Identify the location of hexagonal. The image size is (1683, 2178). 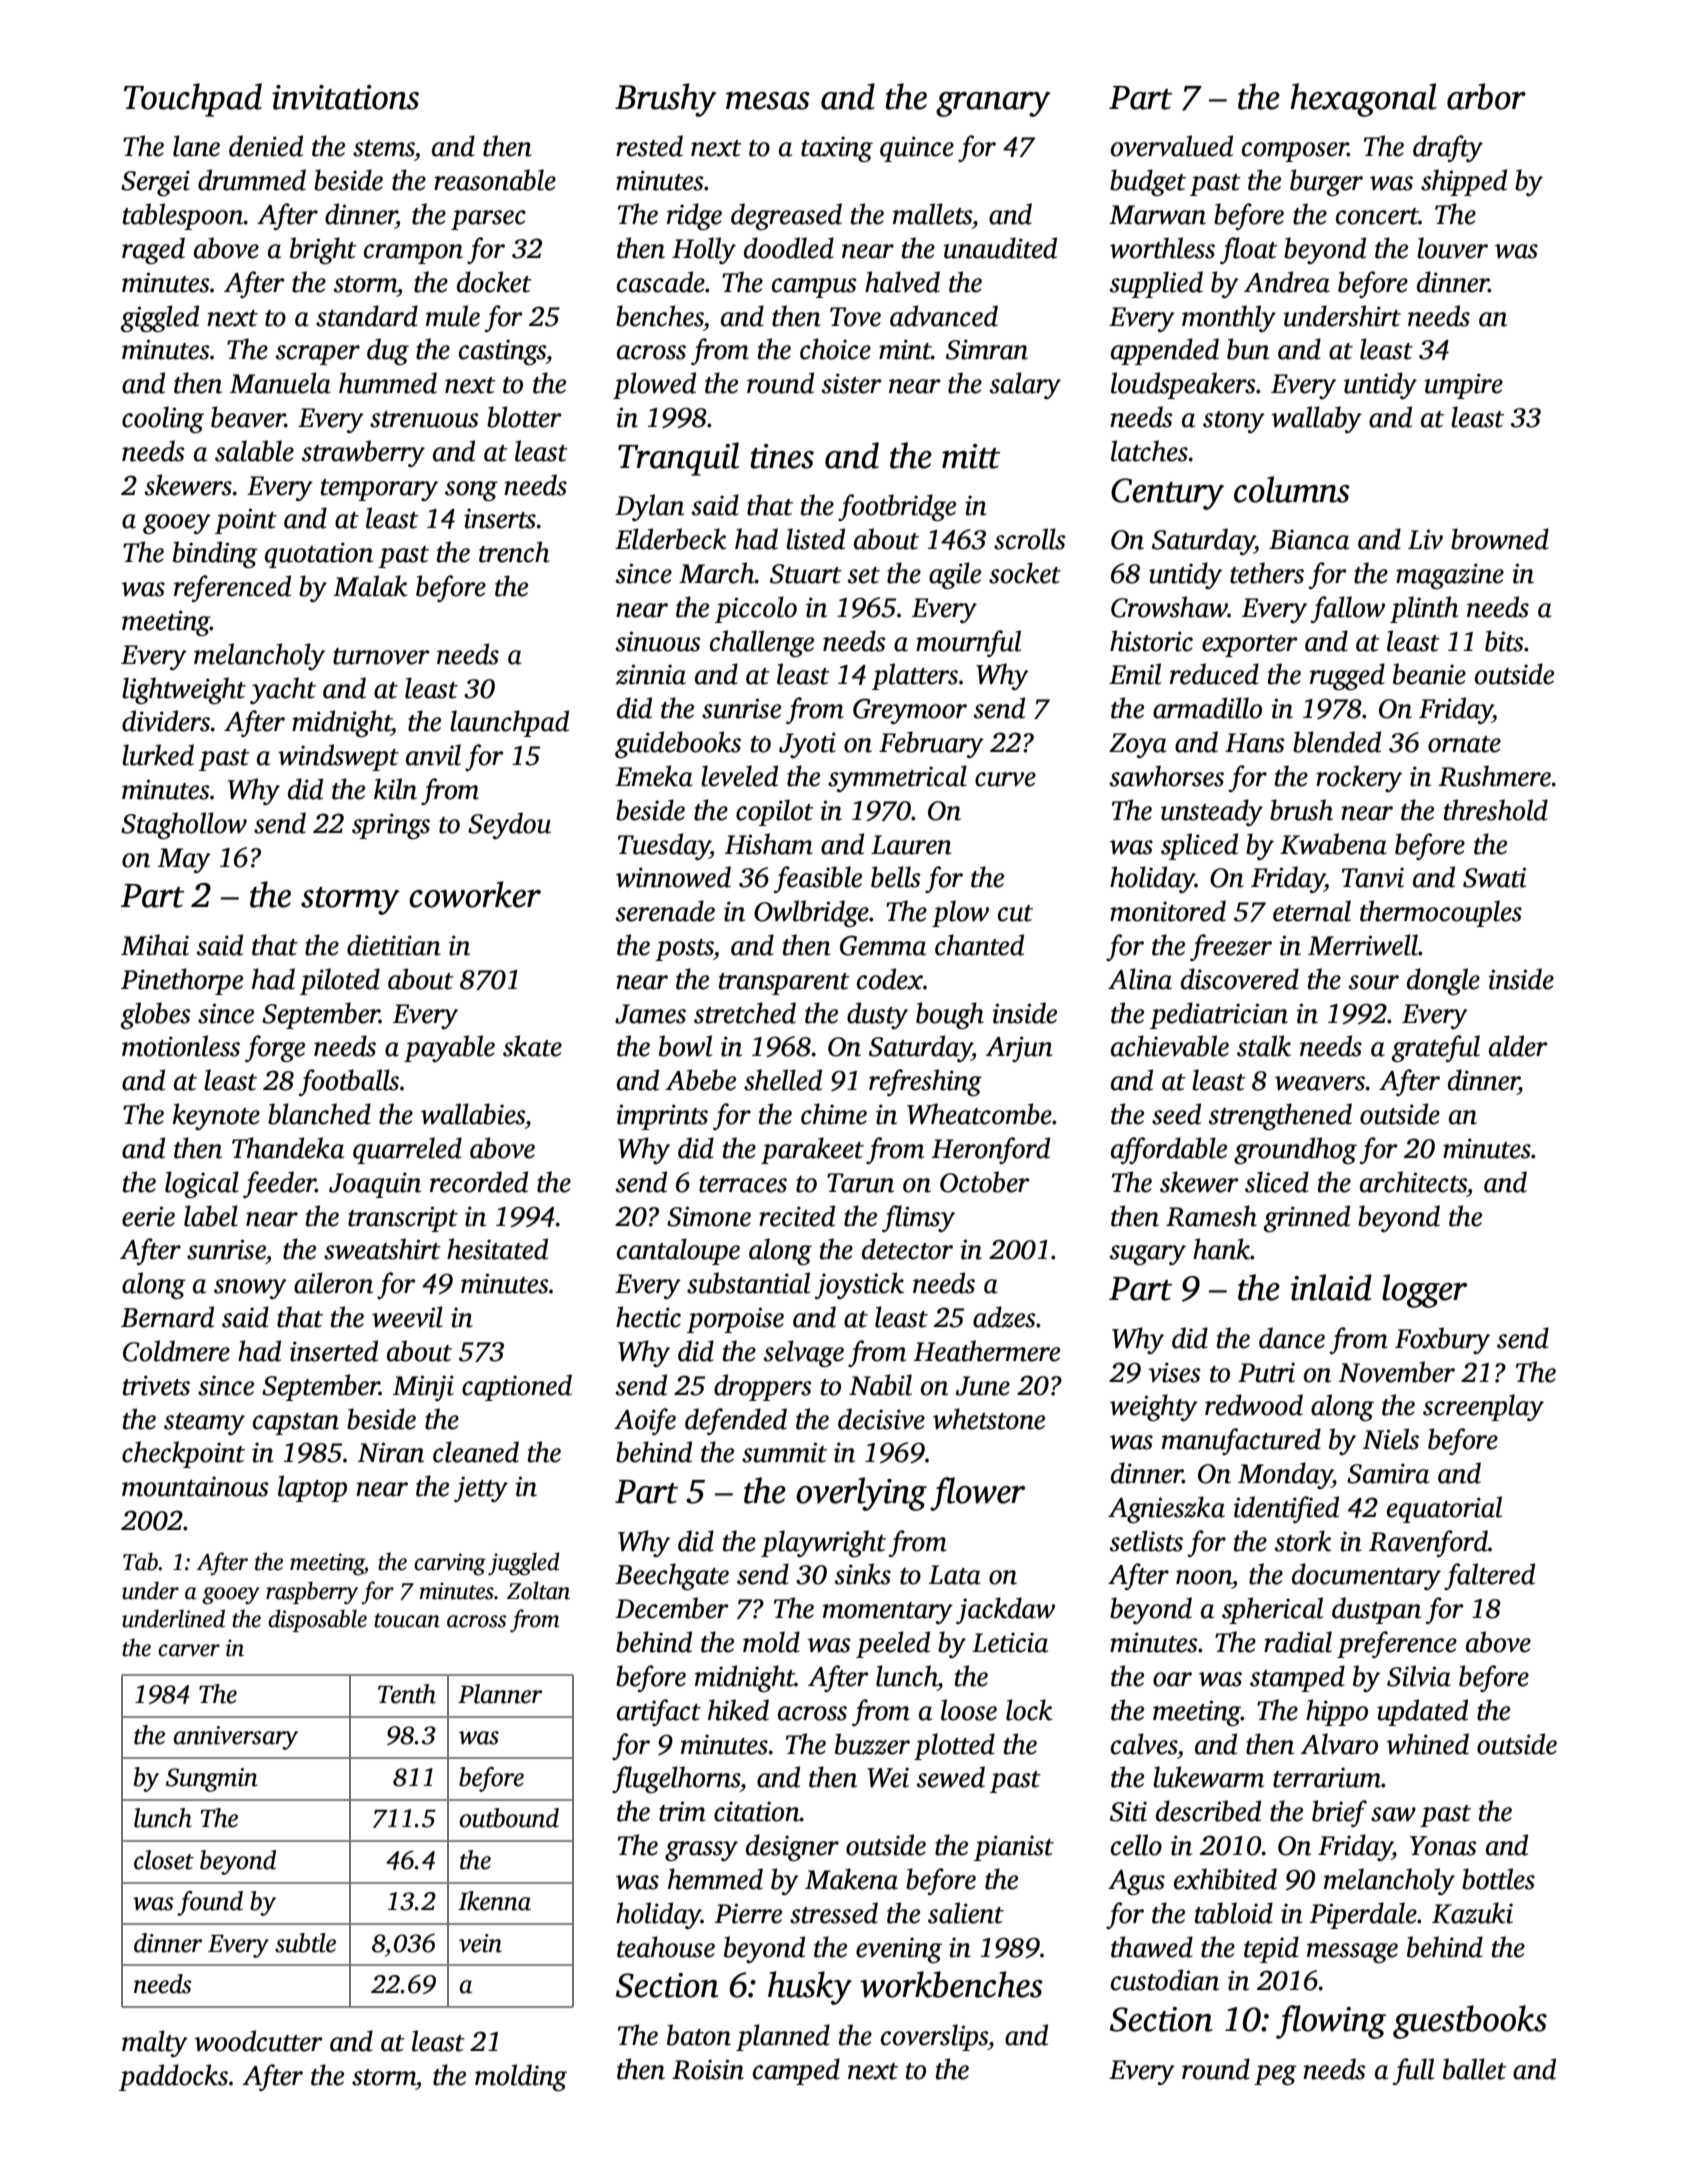
(1363, 100).
